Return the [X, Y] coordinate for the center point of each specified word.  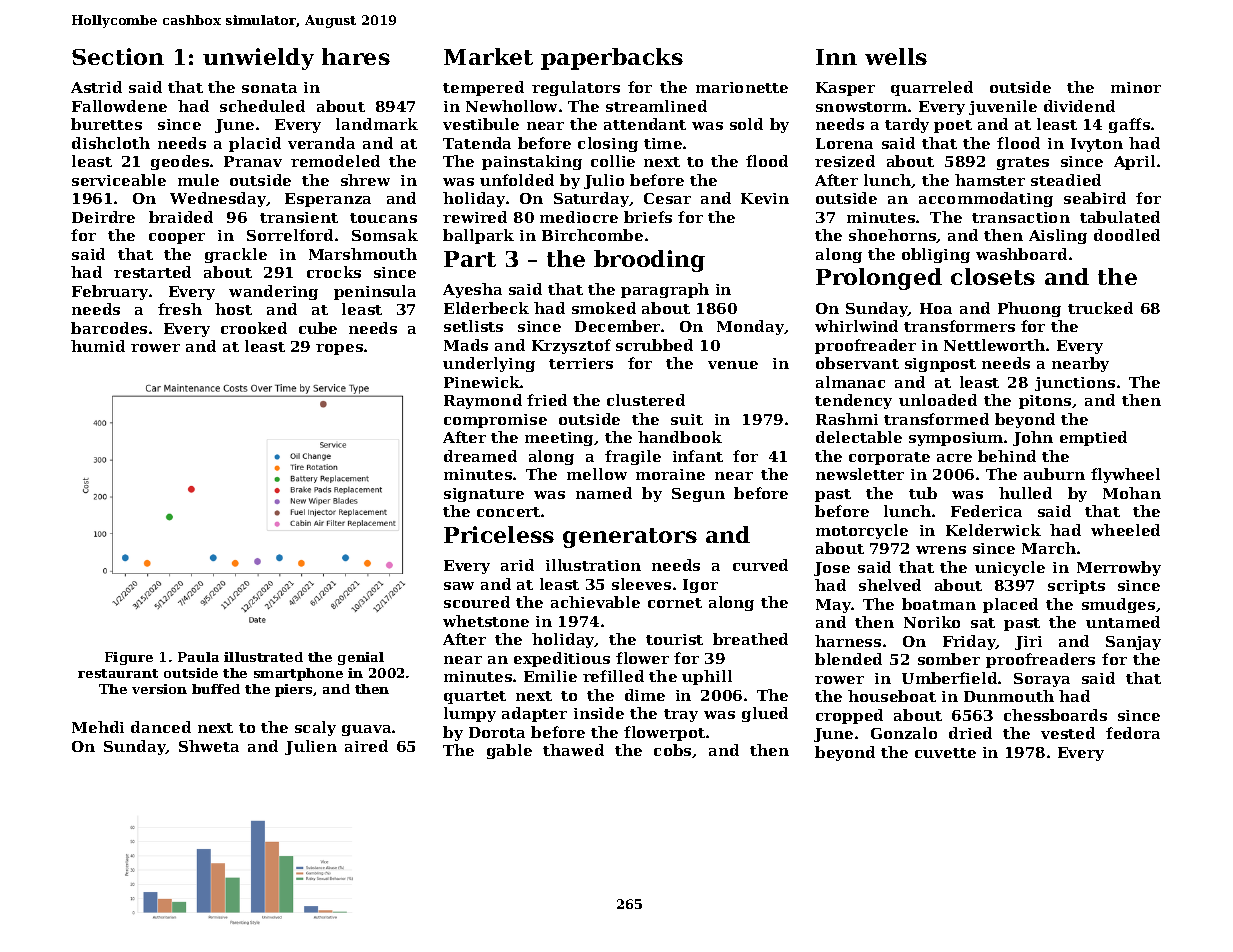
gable [509, 751]
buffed [216, 689]
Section [118, 56]
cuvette [945, 753]
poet [953, 126]
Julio [604, 181]
